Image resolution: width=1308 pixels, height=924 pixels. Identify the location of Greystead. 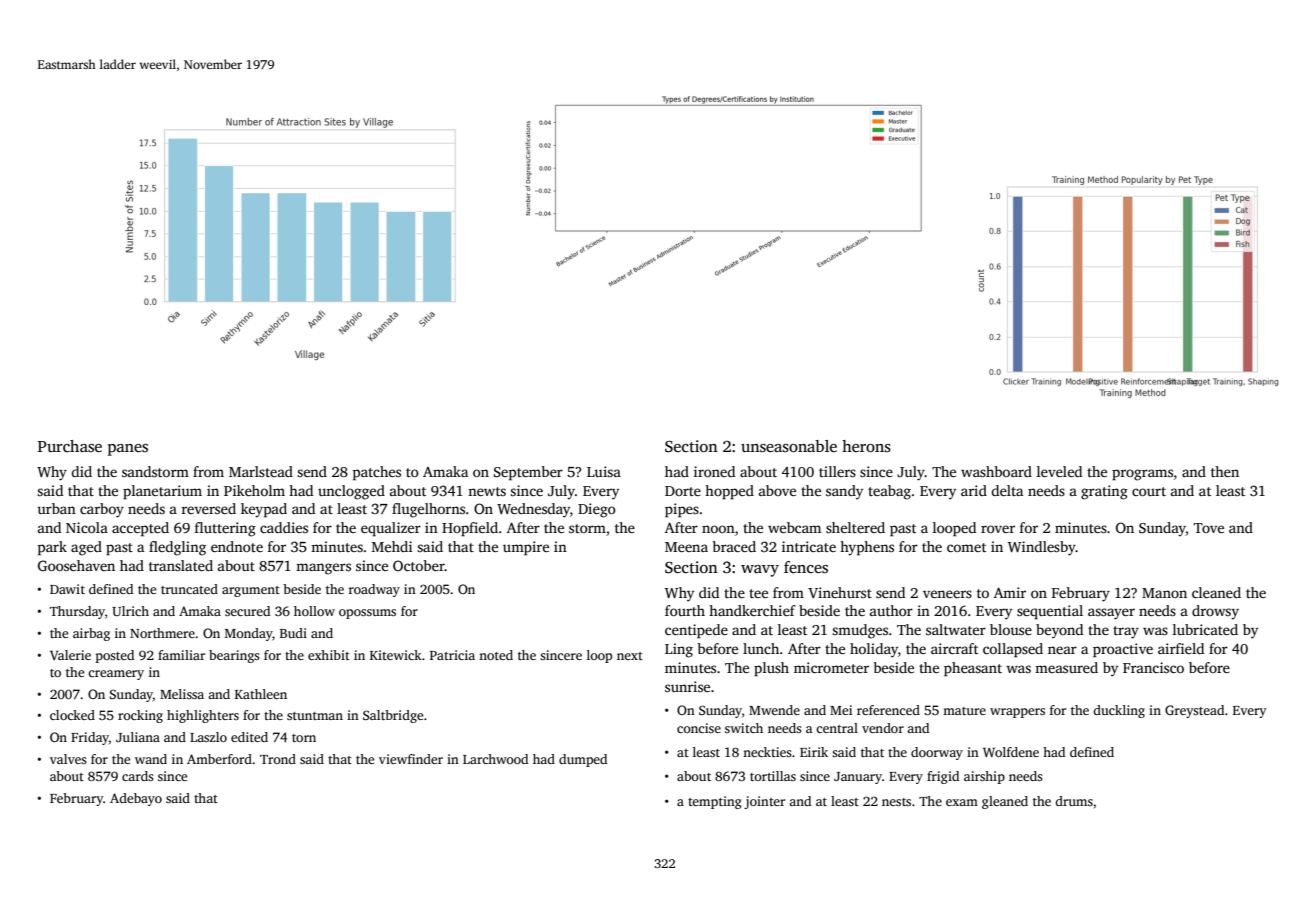
(1194, 711).
